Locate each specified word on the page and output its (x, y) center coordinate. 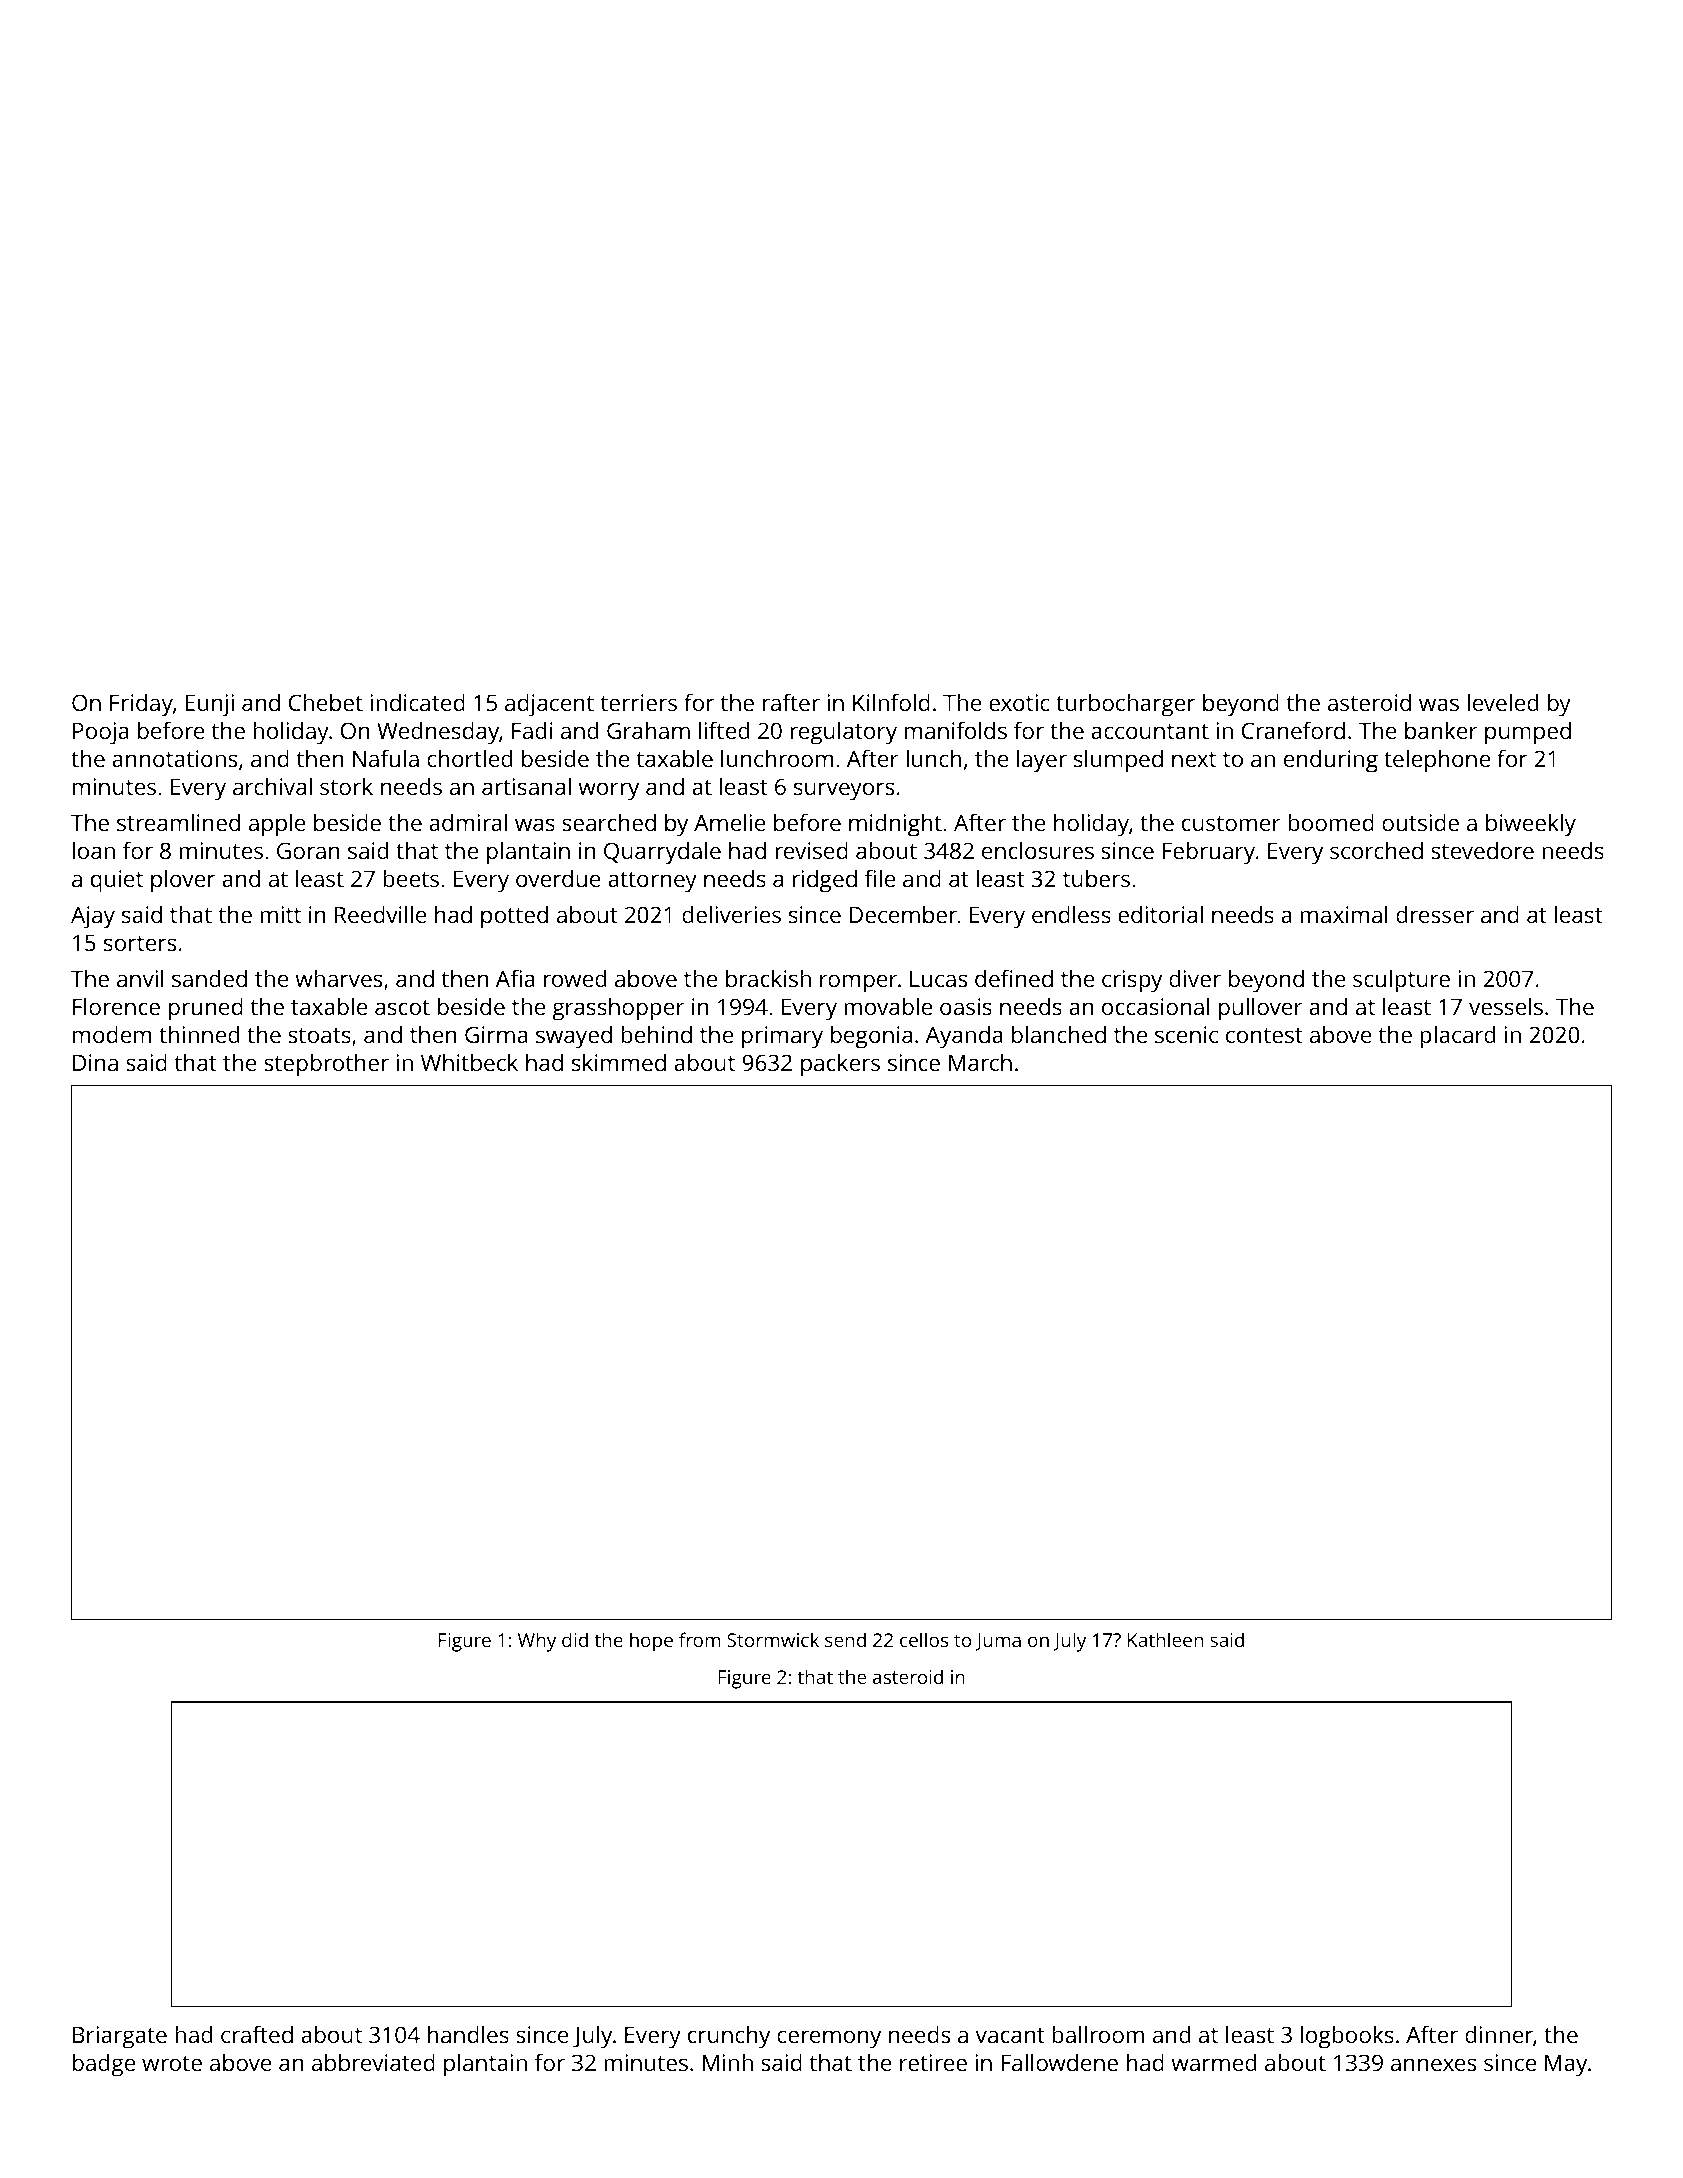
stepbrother (326, 1065)
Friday (141, 705)
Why (537, 1642)
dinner (1499, 2034)
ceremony (829, 2039)
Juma (998, 1642)
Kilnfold (891, 702)
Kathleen (1165, 1639)
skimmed (619, 1062)
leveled (1502, 702)
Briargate (120, 2037)
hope (651, 1642)
